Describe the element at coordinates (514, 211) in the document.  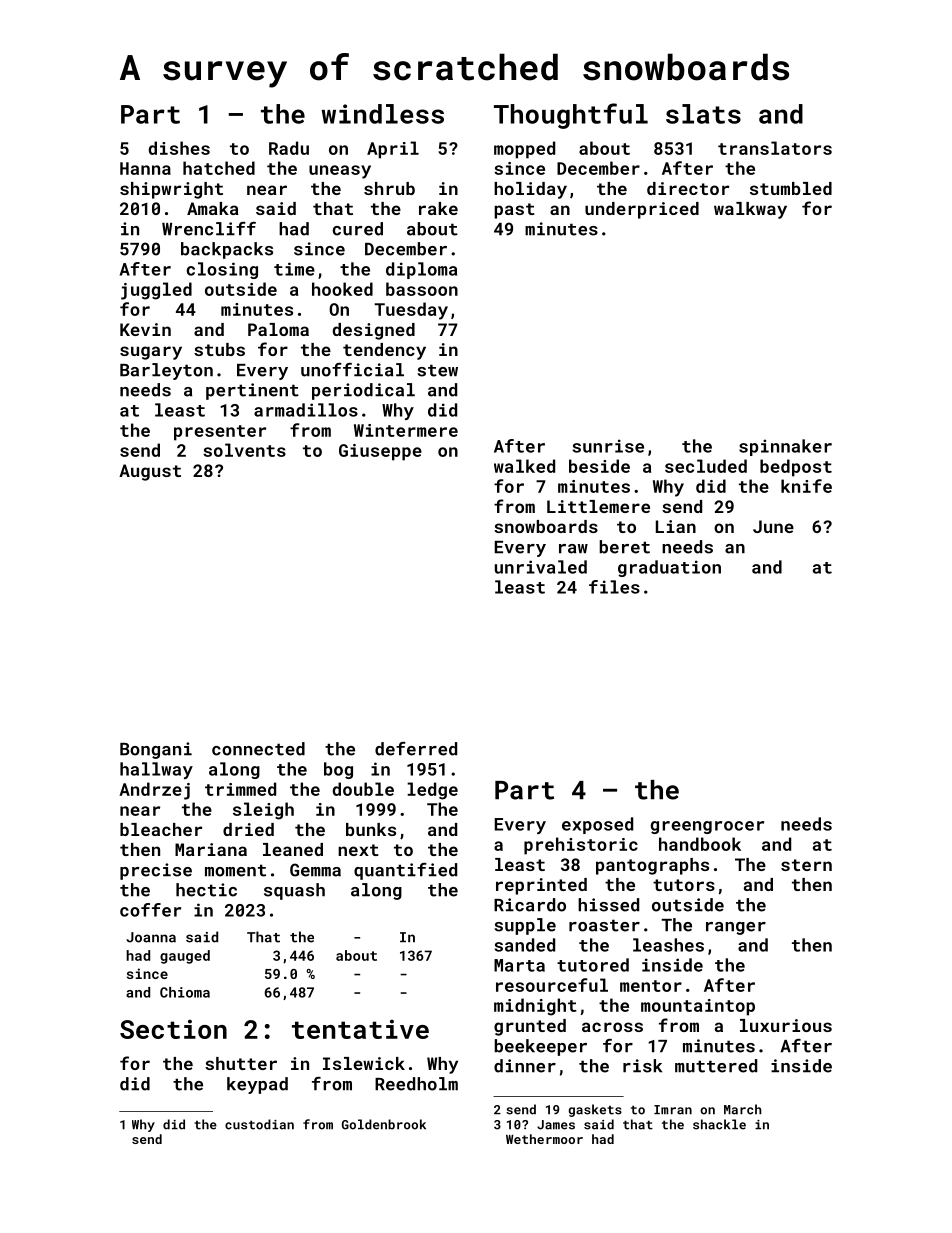
I see `past` at that location.
